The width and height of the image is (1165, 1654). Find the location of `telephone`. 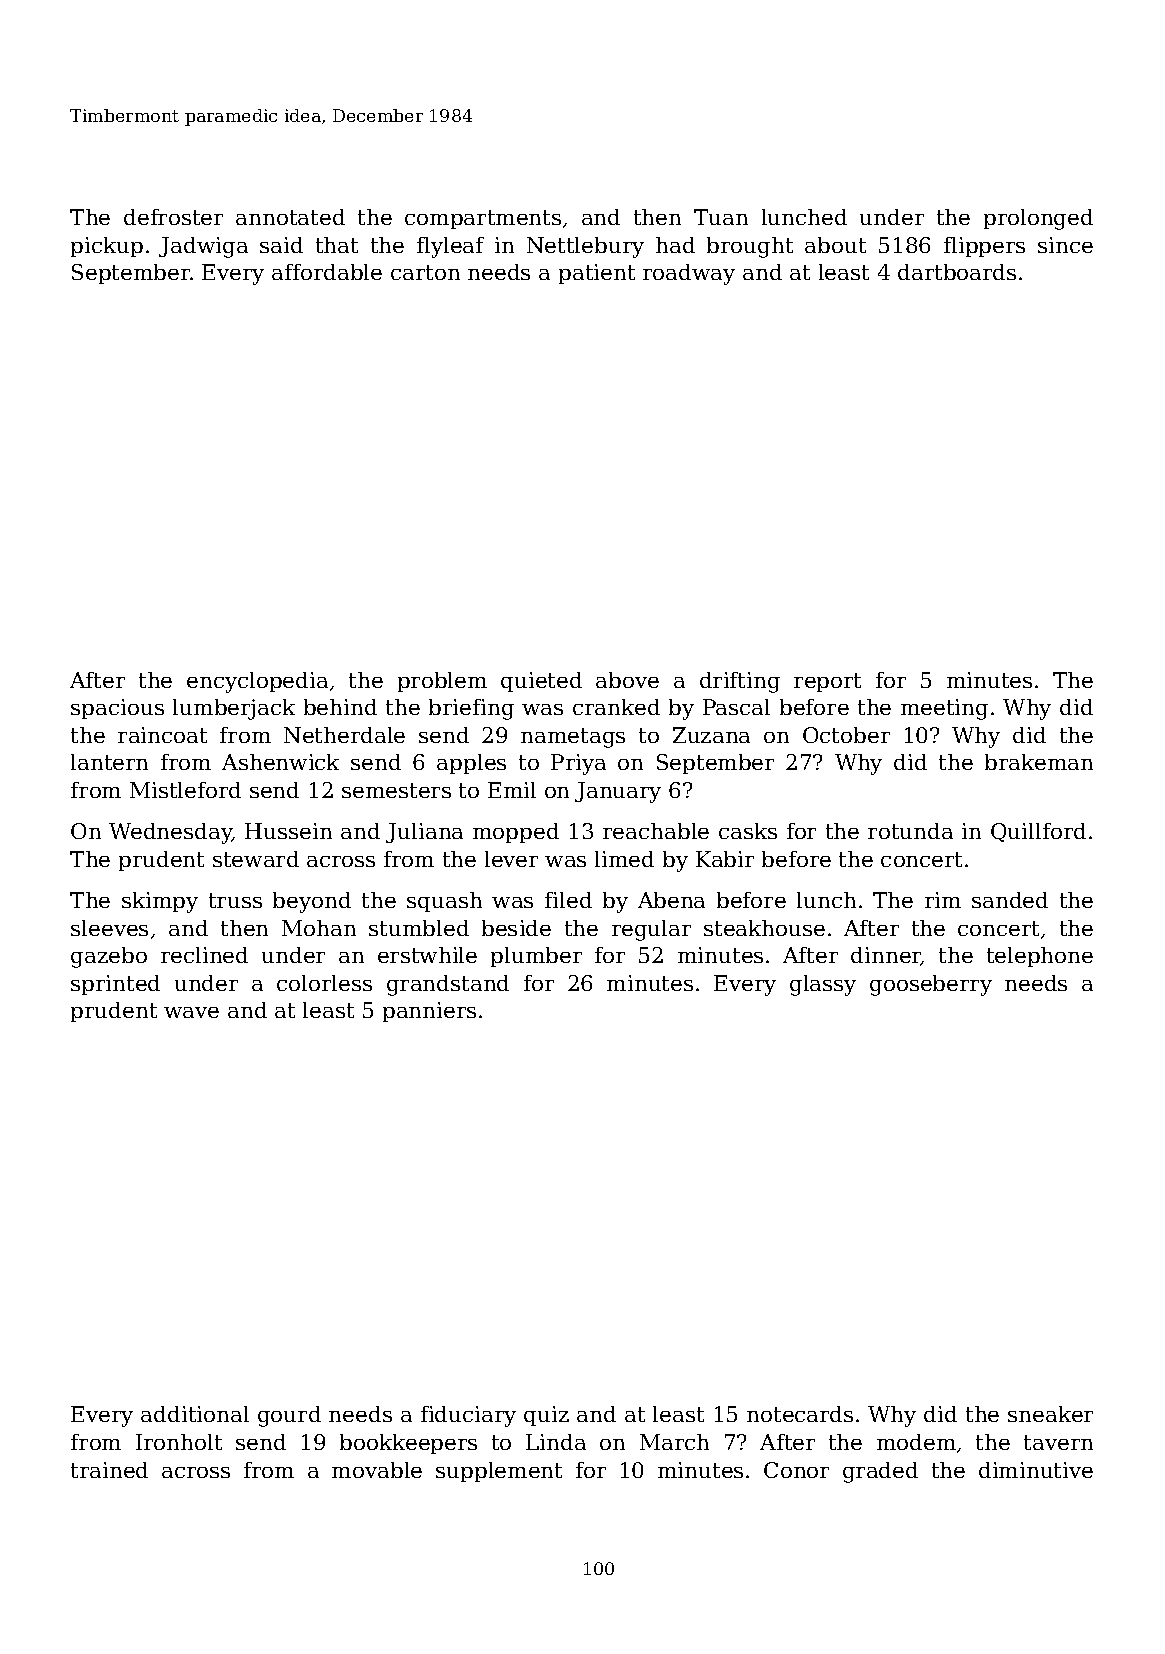

telephone is located at coordinates (1040, 957).
